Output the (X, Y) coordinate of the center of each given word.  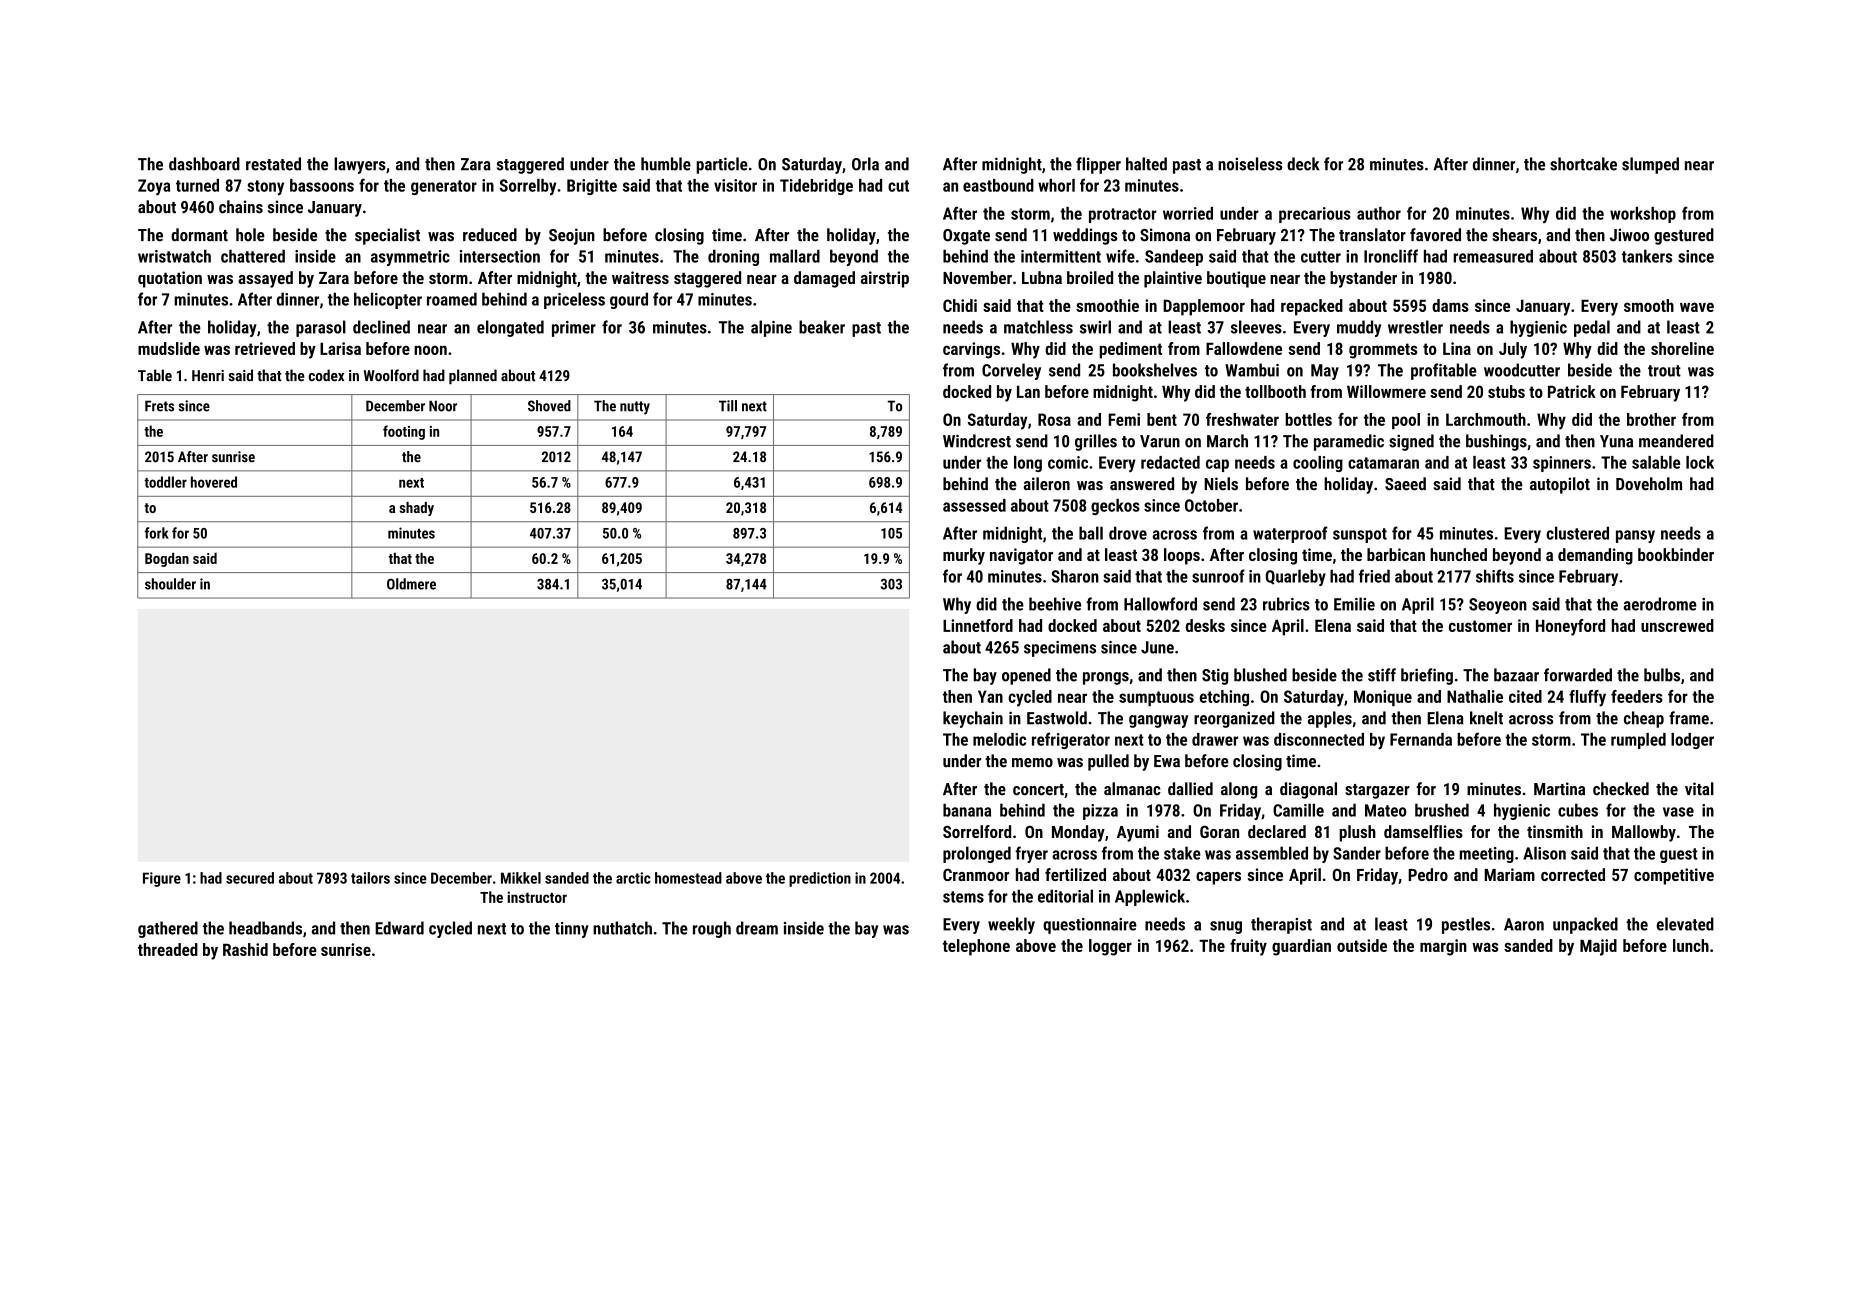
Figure (162, 879)
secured (250, 878)
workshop (1643, 215)
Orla (865, 164)
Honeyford (1570, 627)
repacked (1312, 307)
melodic (999, 739)
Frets (159, 406)
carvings (971, 350)
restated (273, 164)
